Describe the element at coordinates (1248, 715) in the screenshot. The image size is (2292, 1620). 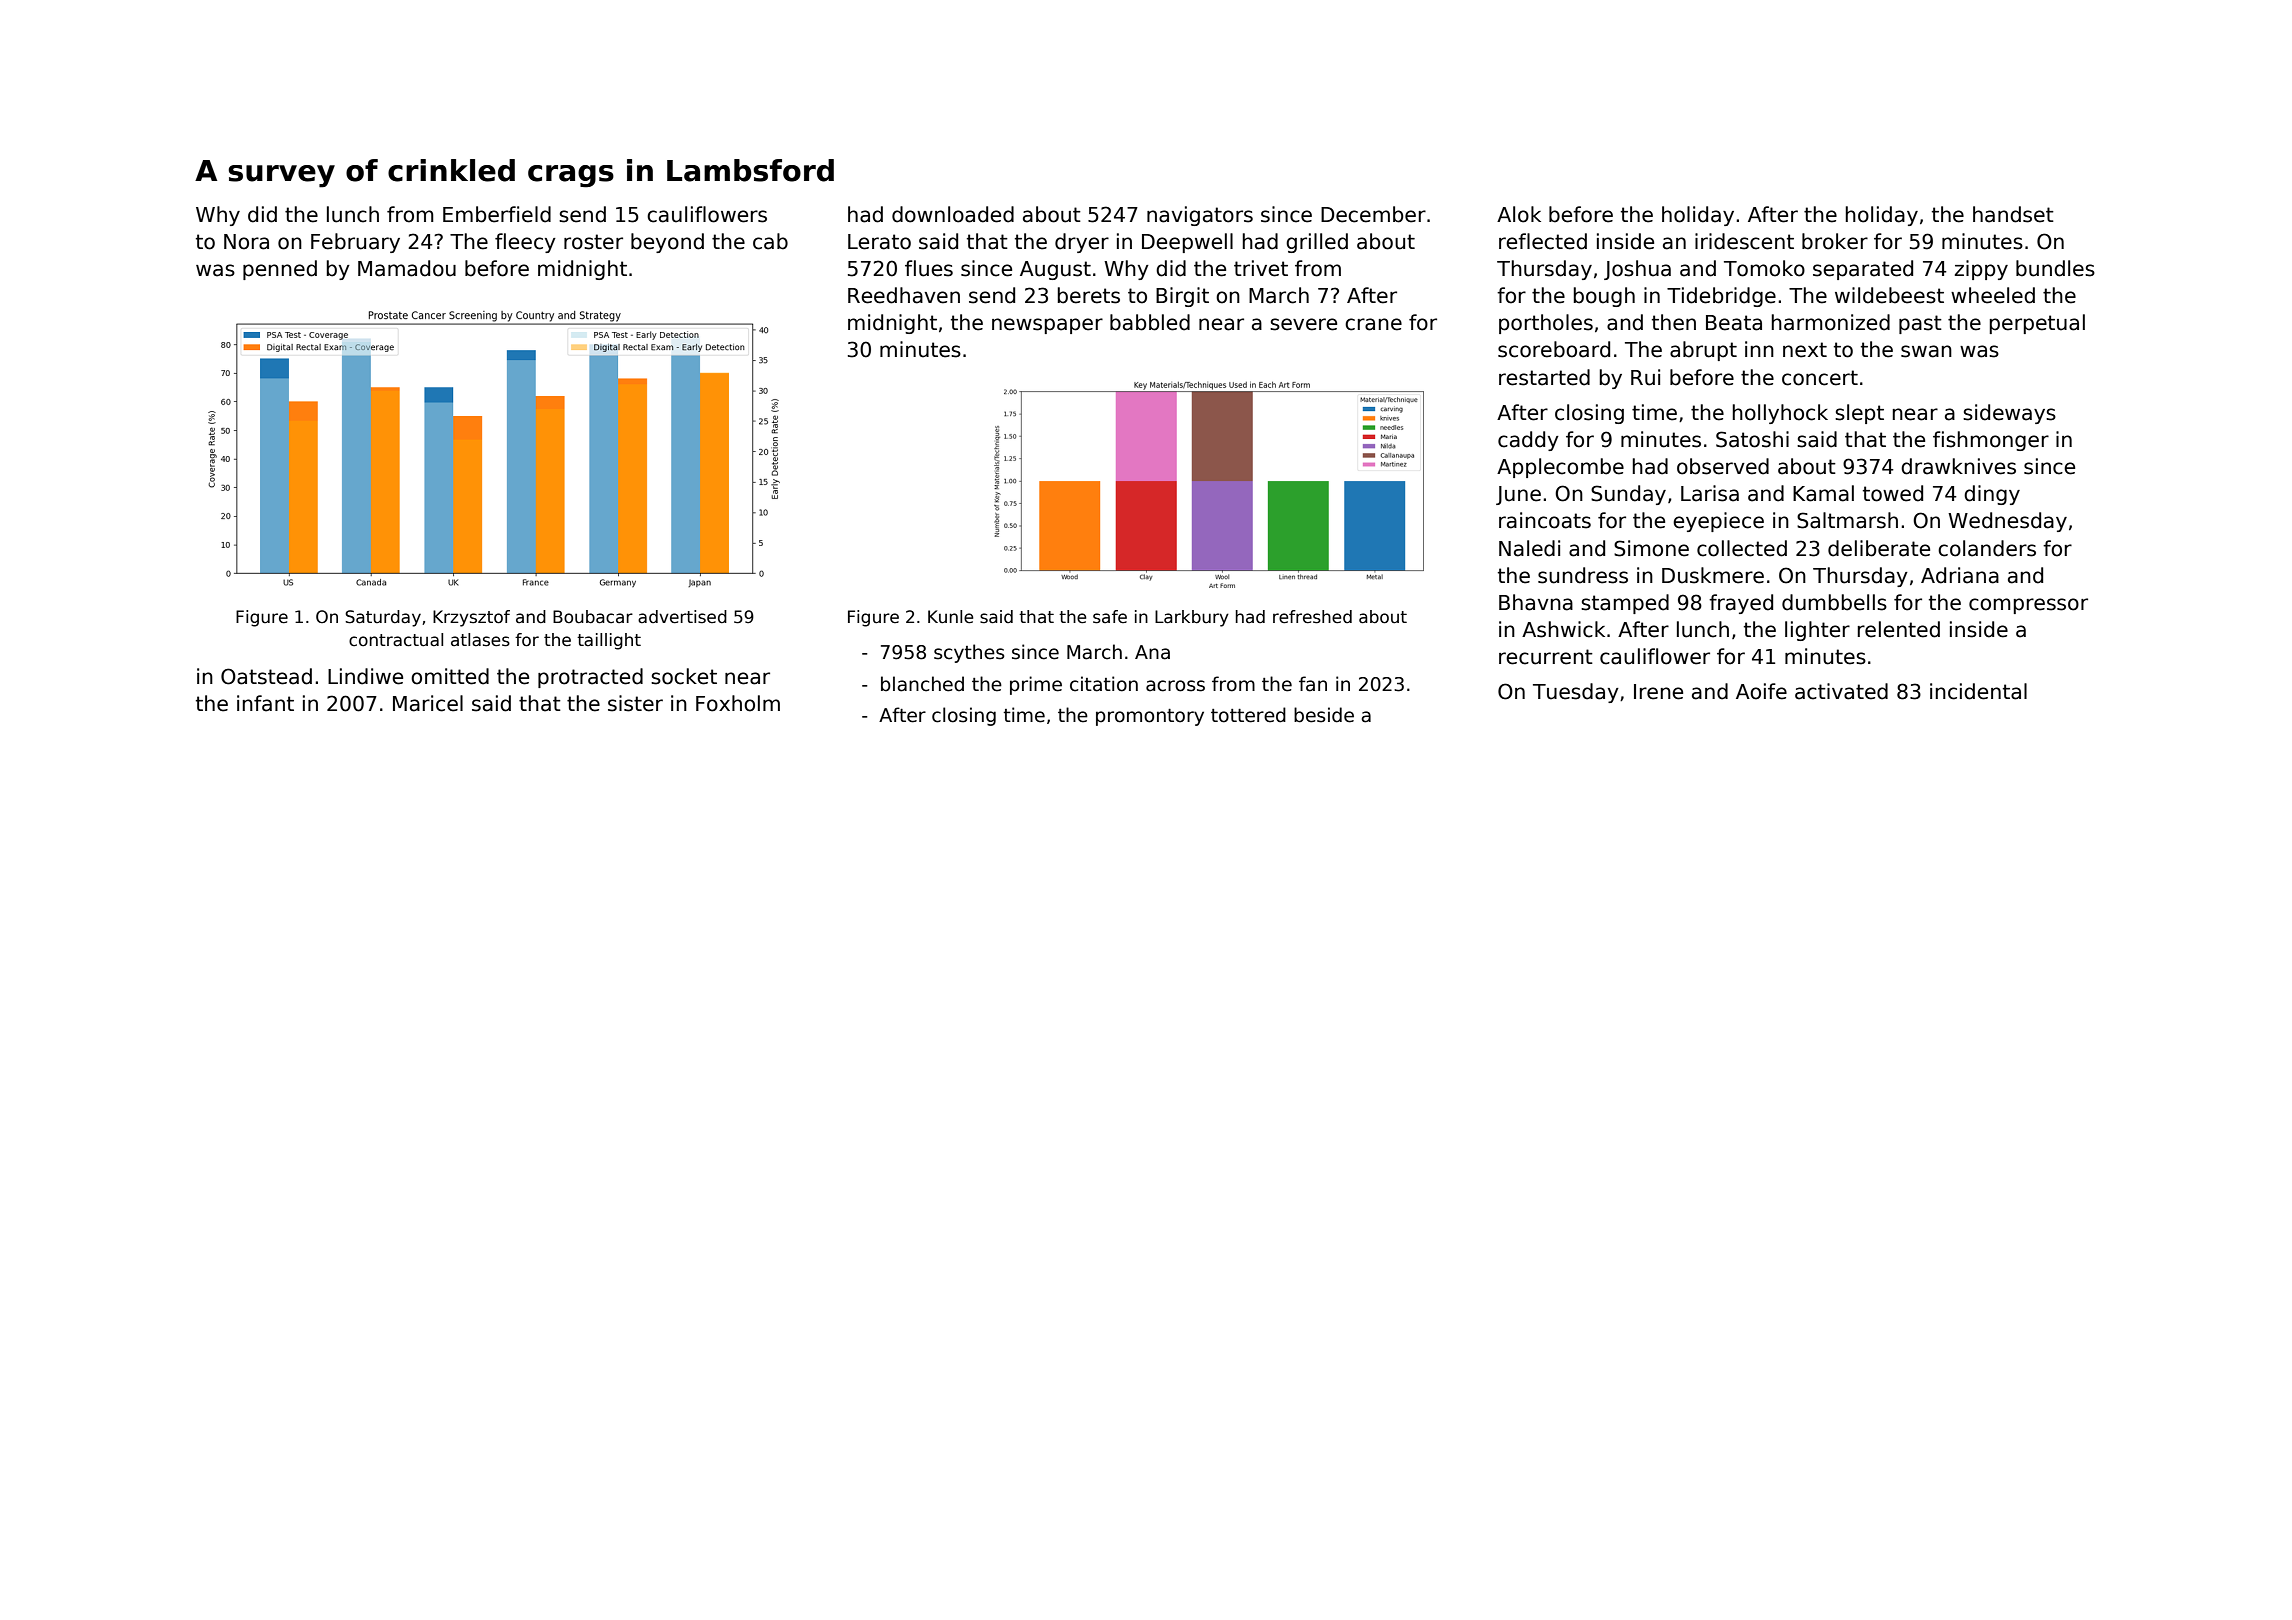
I see `tottered` at that location.
